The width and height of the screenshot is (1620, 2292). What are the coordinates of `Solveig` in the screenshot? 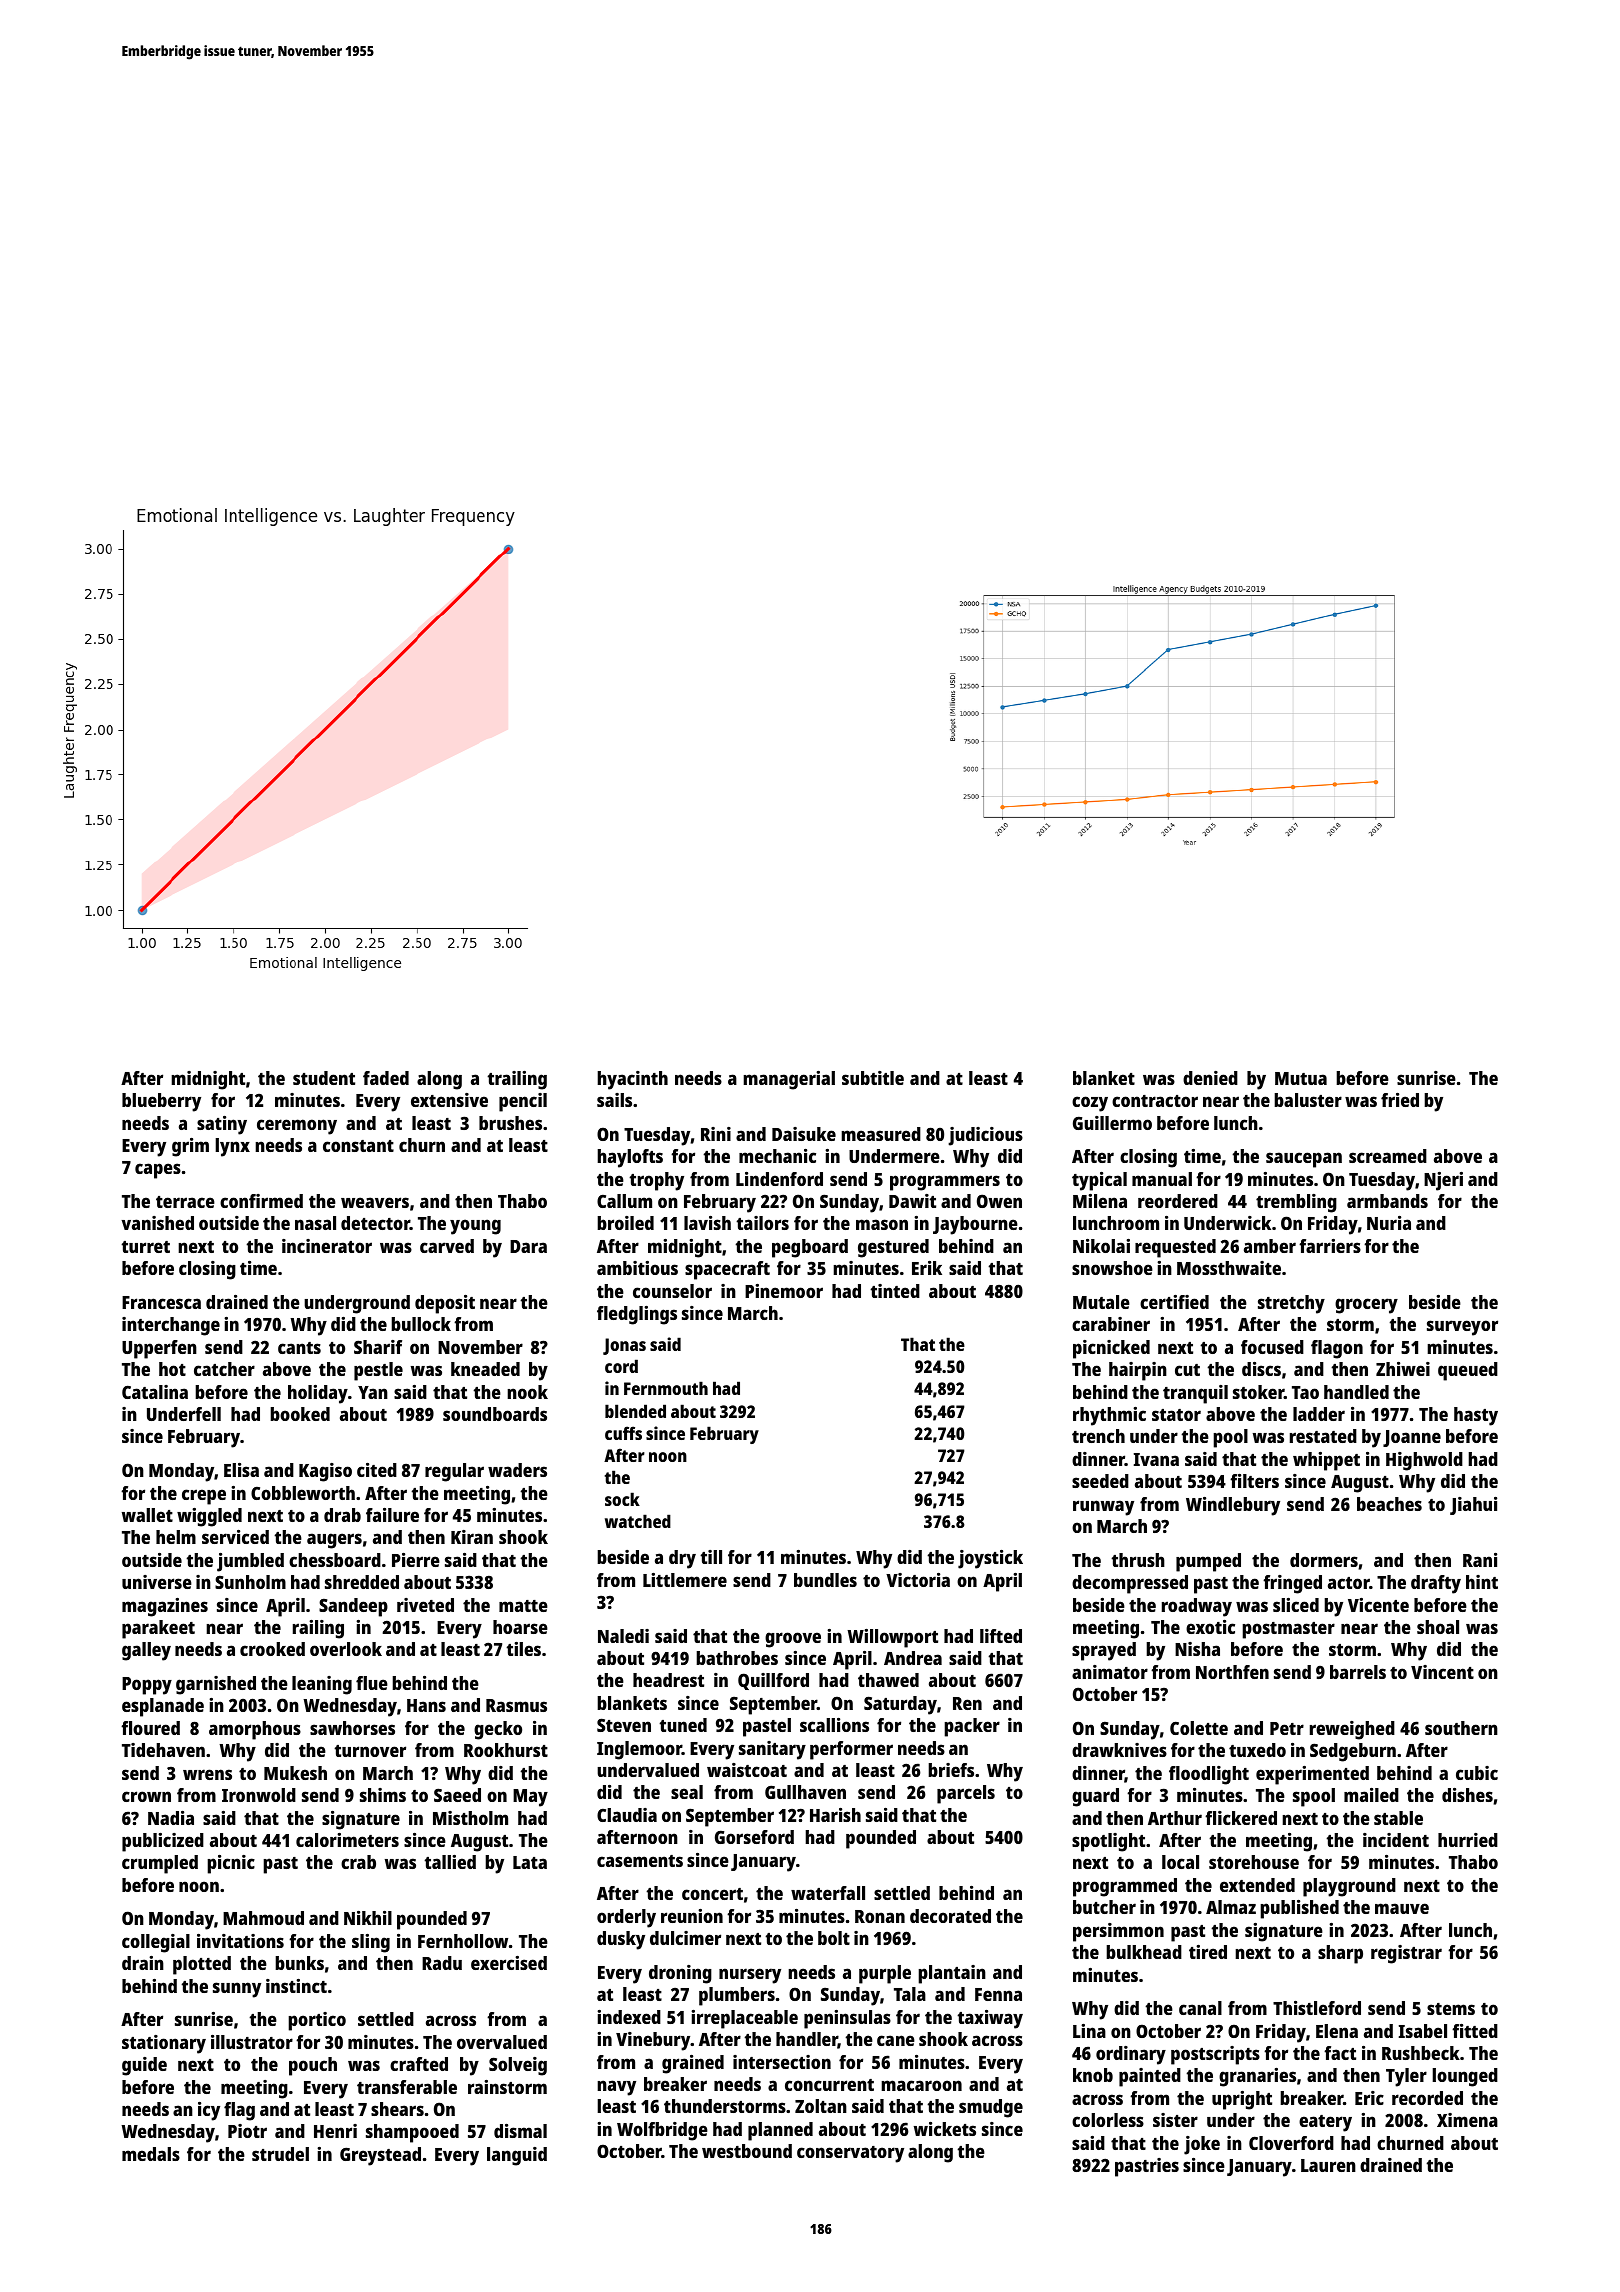 It's located at (518, 2066).
